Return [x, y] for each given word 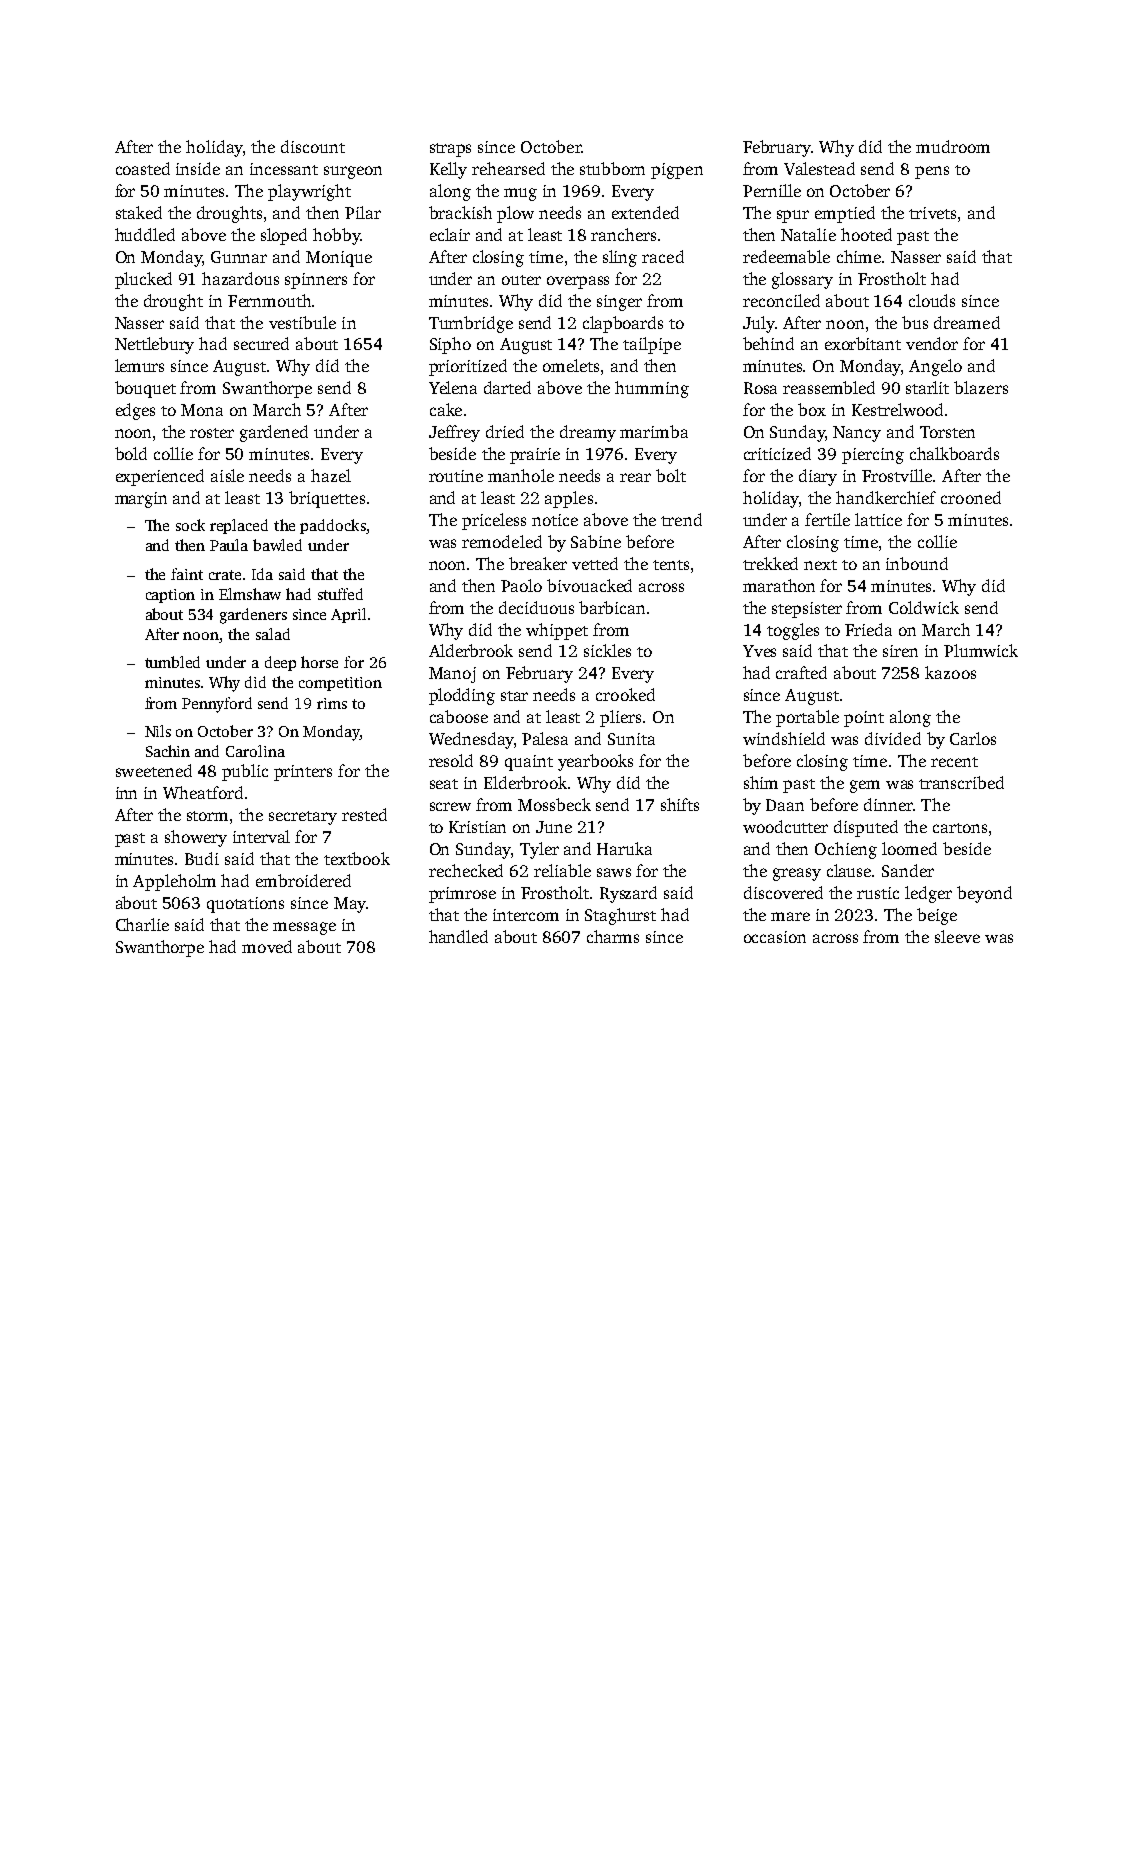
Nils [158, 731]
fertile [827, 519]
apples [569, 499]
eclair [450, 234]
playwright [309, 192]
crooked [625, 694]
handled [458, 936]
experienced [160, 477]
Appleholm [174, 882]
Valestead [819, 168]
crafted [801, 672]
